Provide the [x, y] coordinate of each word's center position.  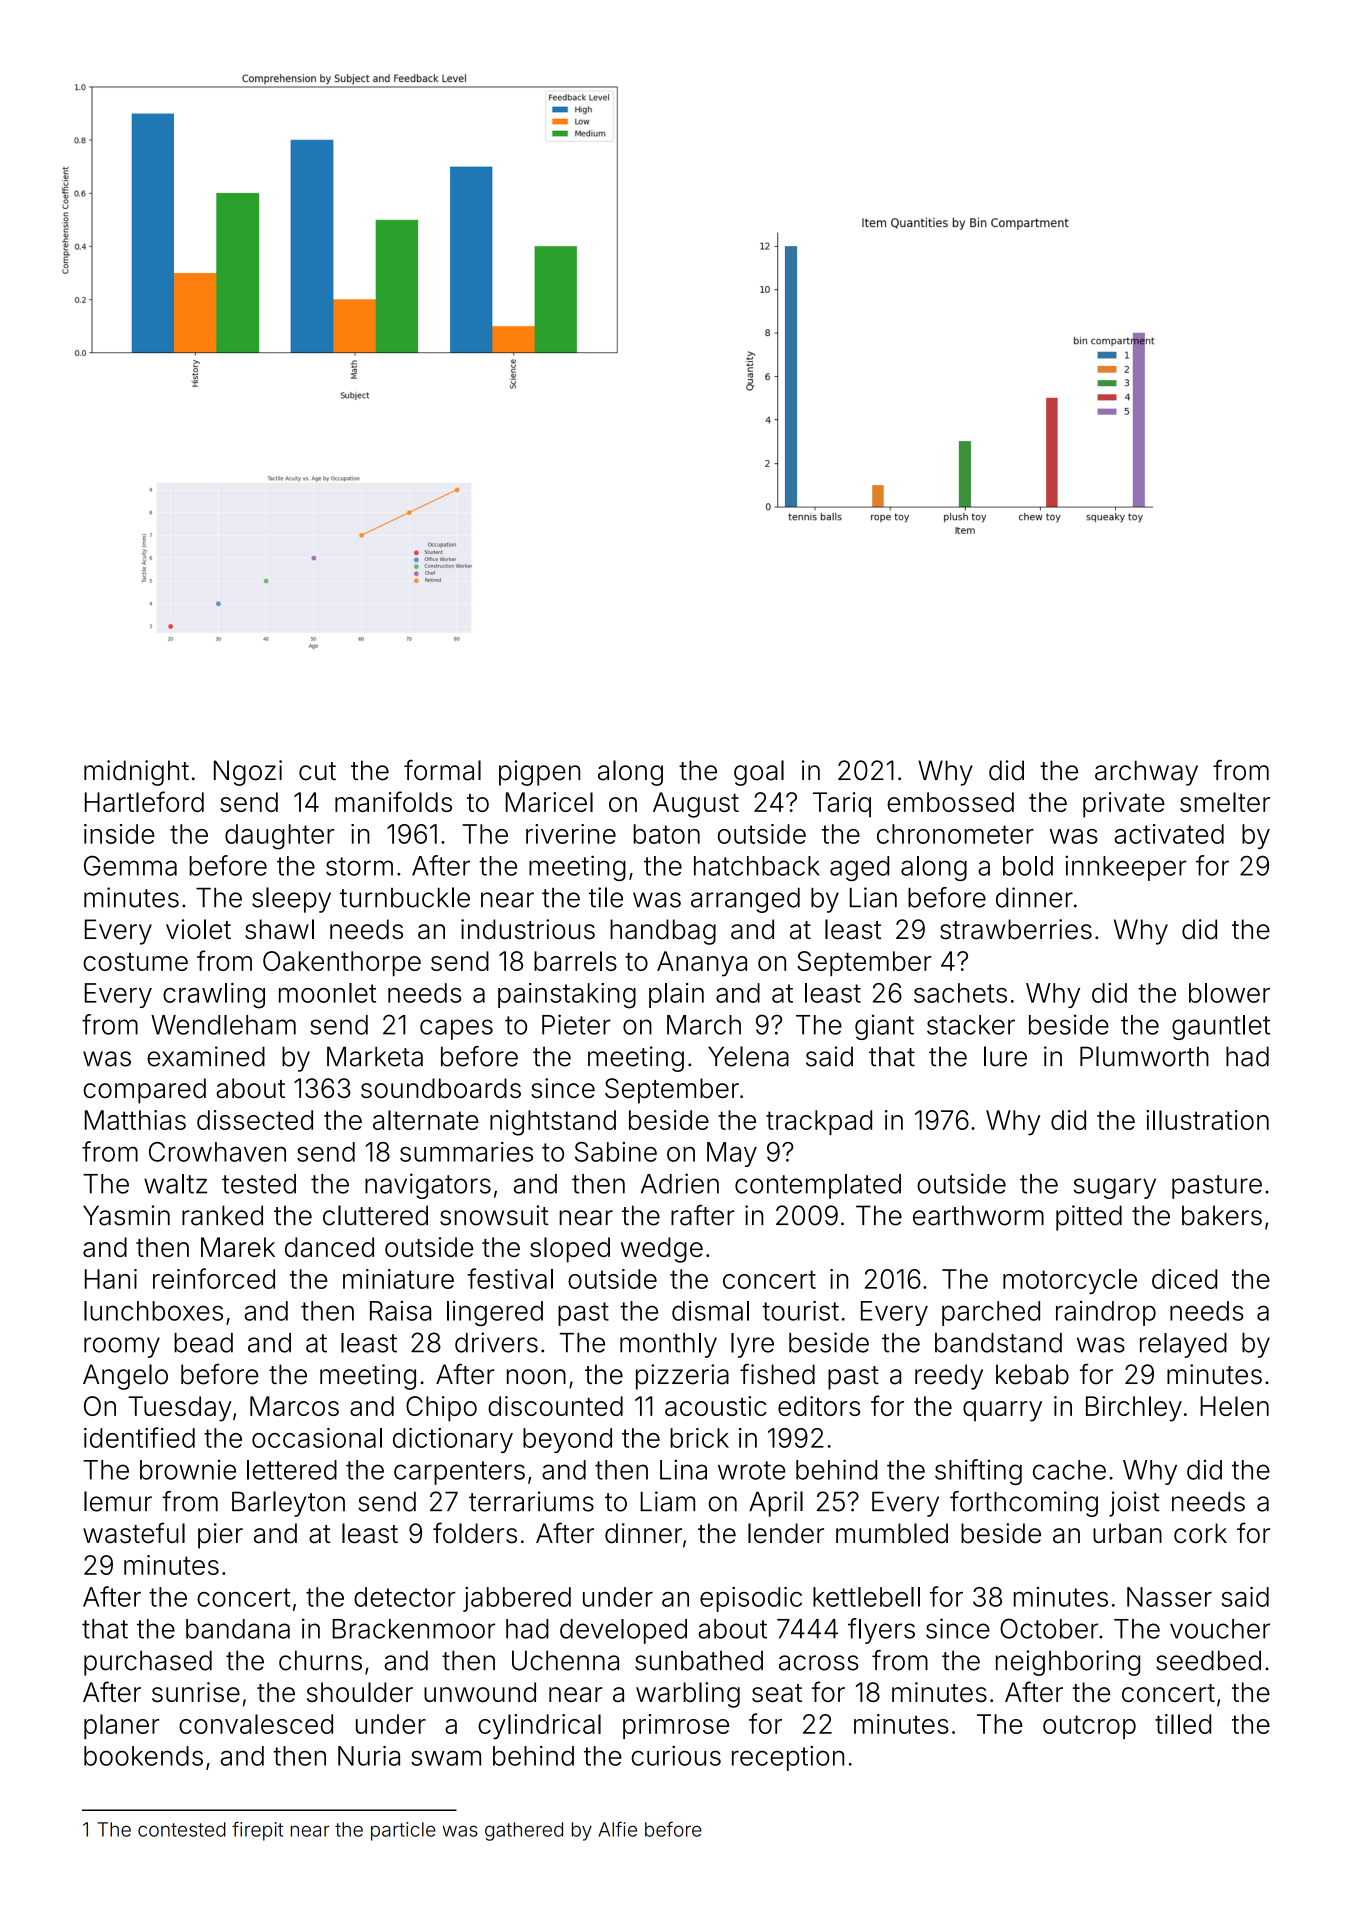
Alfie [617, 1829]
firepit [257, 1831]
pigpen [539, 773]
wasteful [134, 1533]
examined [206, 1056]
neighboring [1068, 1663]
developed [623, 1631]
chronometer [955, 834]
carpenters [459, 1473]
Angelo [125, 1377]
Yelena [748, 1056]
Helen [1234, 1406]
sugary [1115, 1188]
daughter [280, 837]
